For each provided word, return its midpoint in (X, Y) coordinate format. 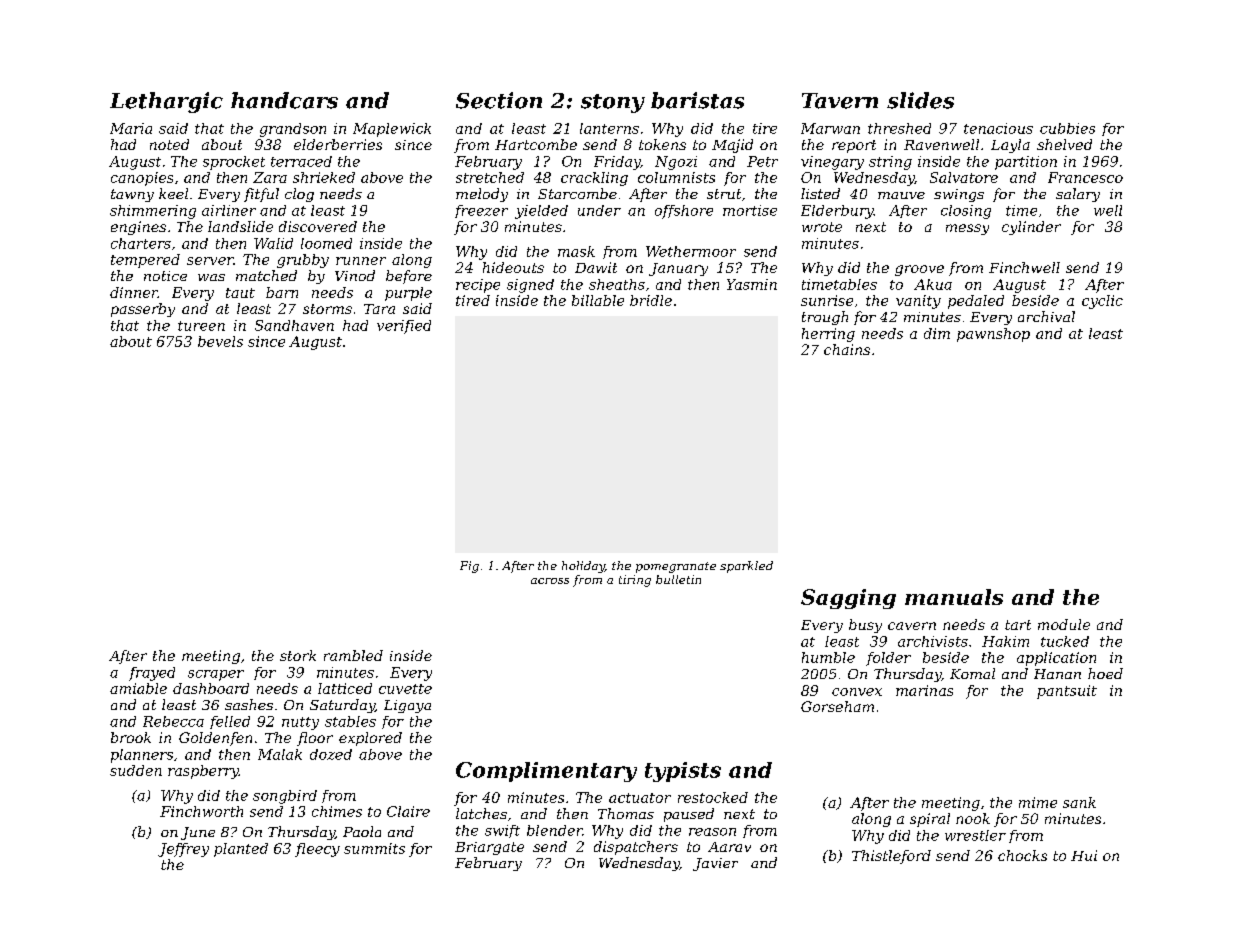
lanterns (609, 128)
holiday (583, 567)
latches (481, 813)
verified (404, 327)
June (198, 833)
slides (920, 100)
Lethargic (166, 102)
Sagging (848, 599)
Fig (469, 567)
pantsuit (1067, 692)
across (550, 581)
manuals (954, 597)
